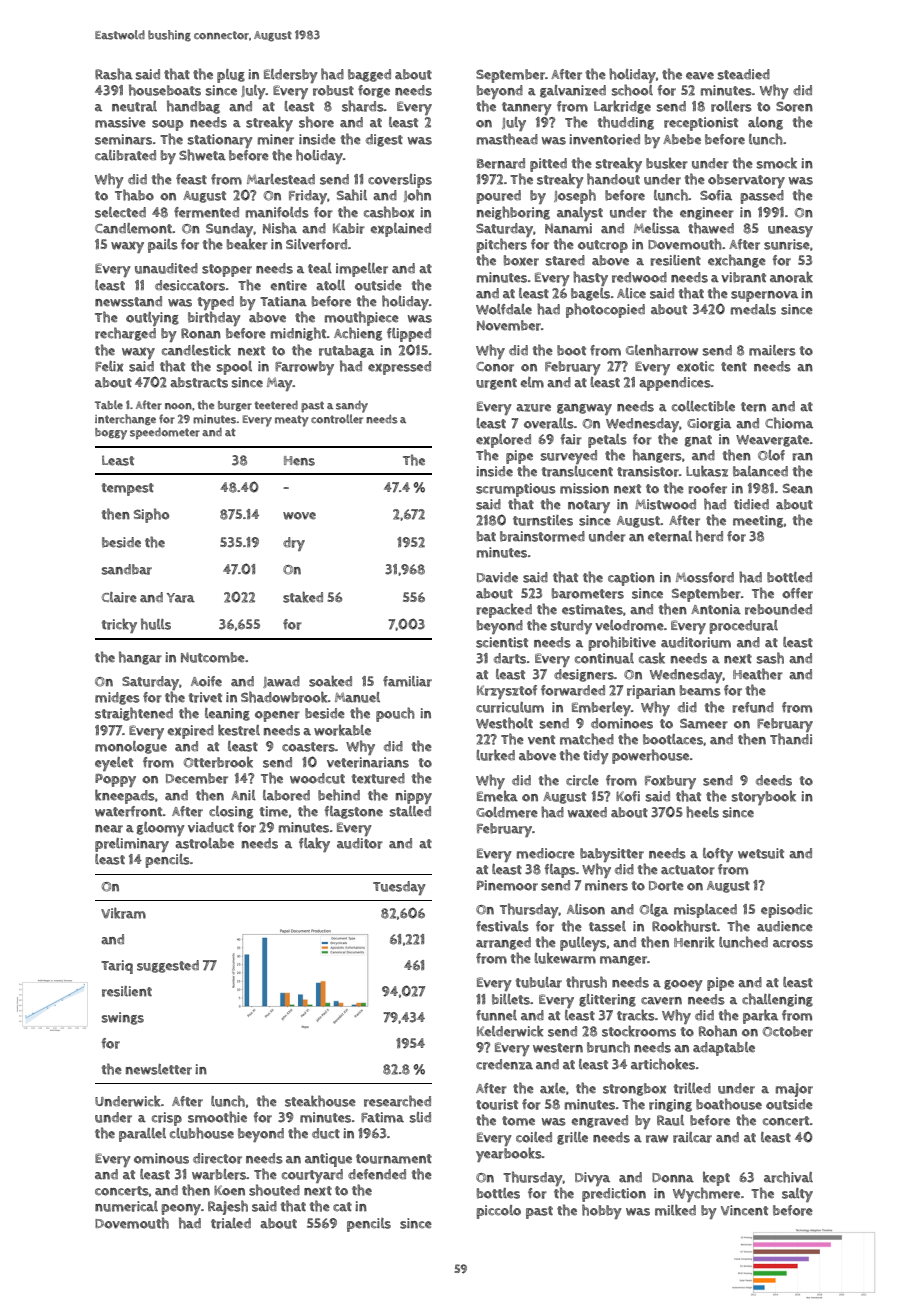  I want to click on bagged, so click(369, 75).
